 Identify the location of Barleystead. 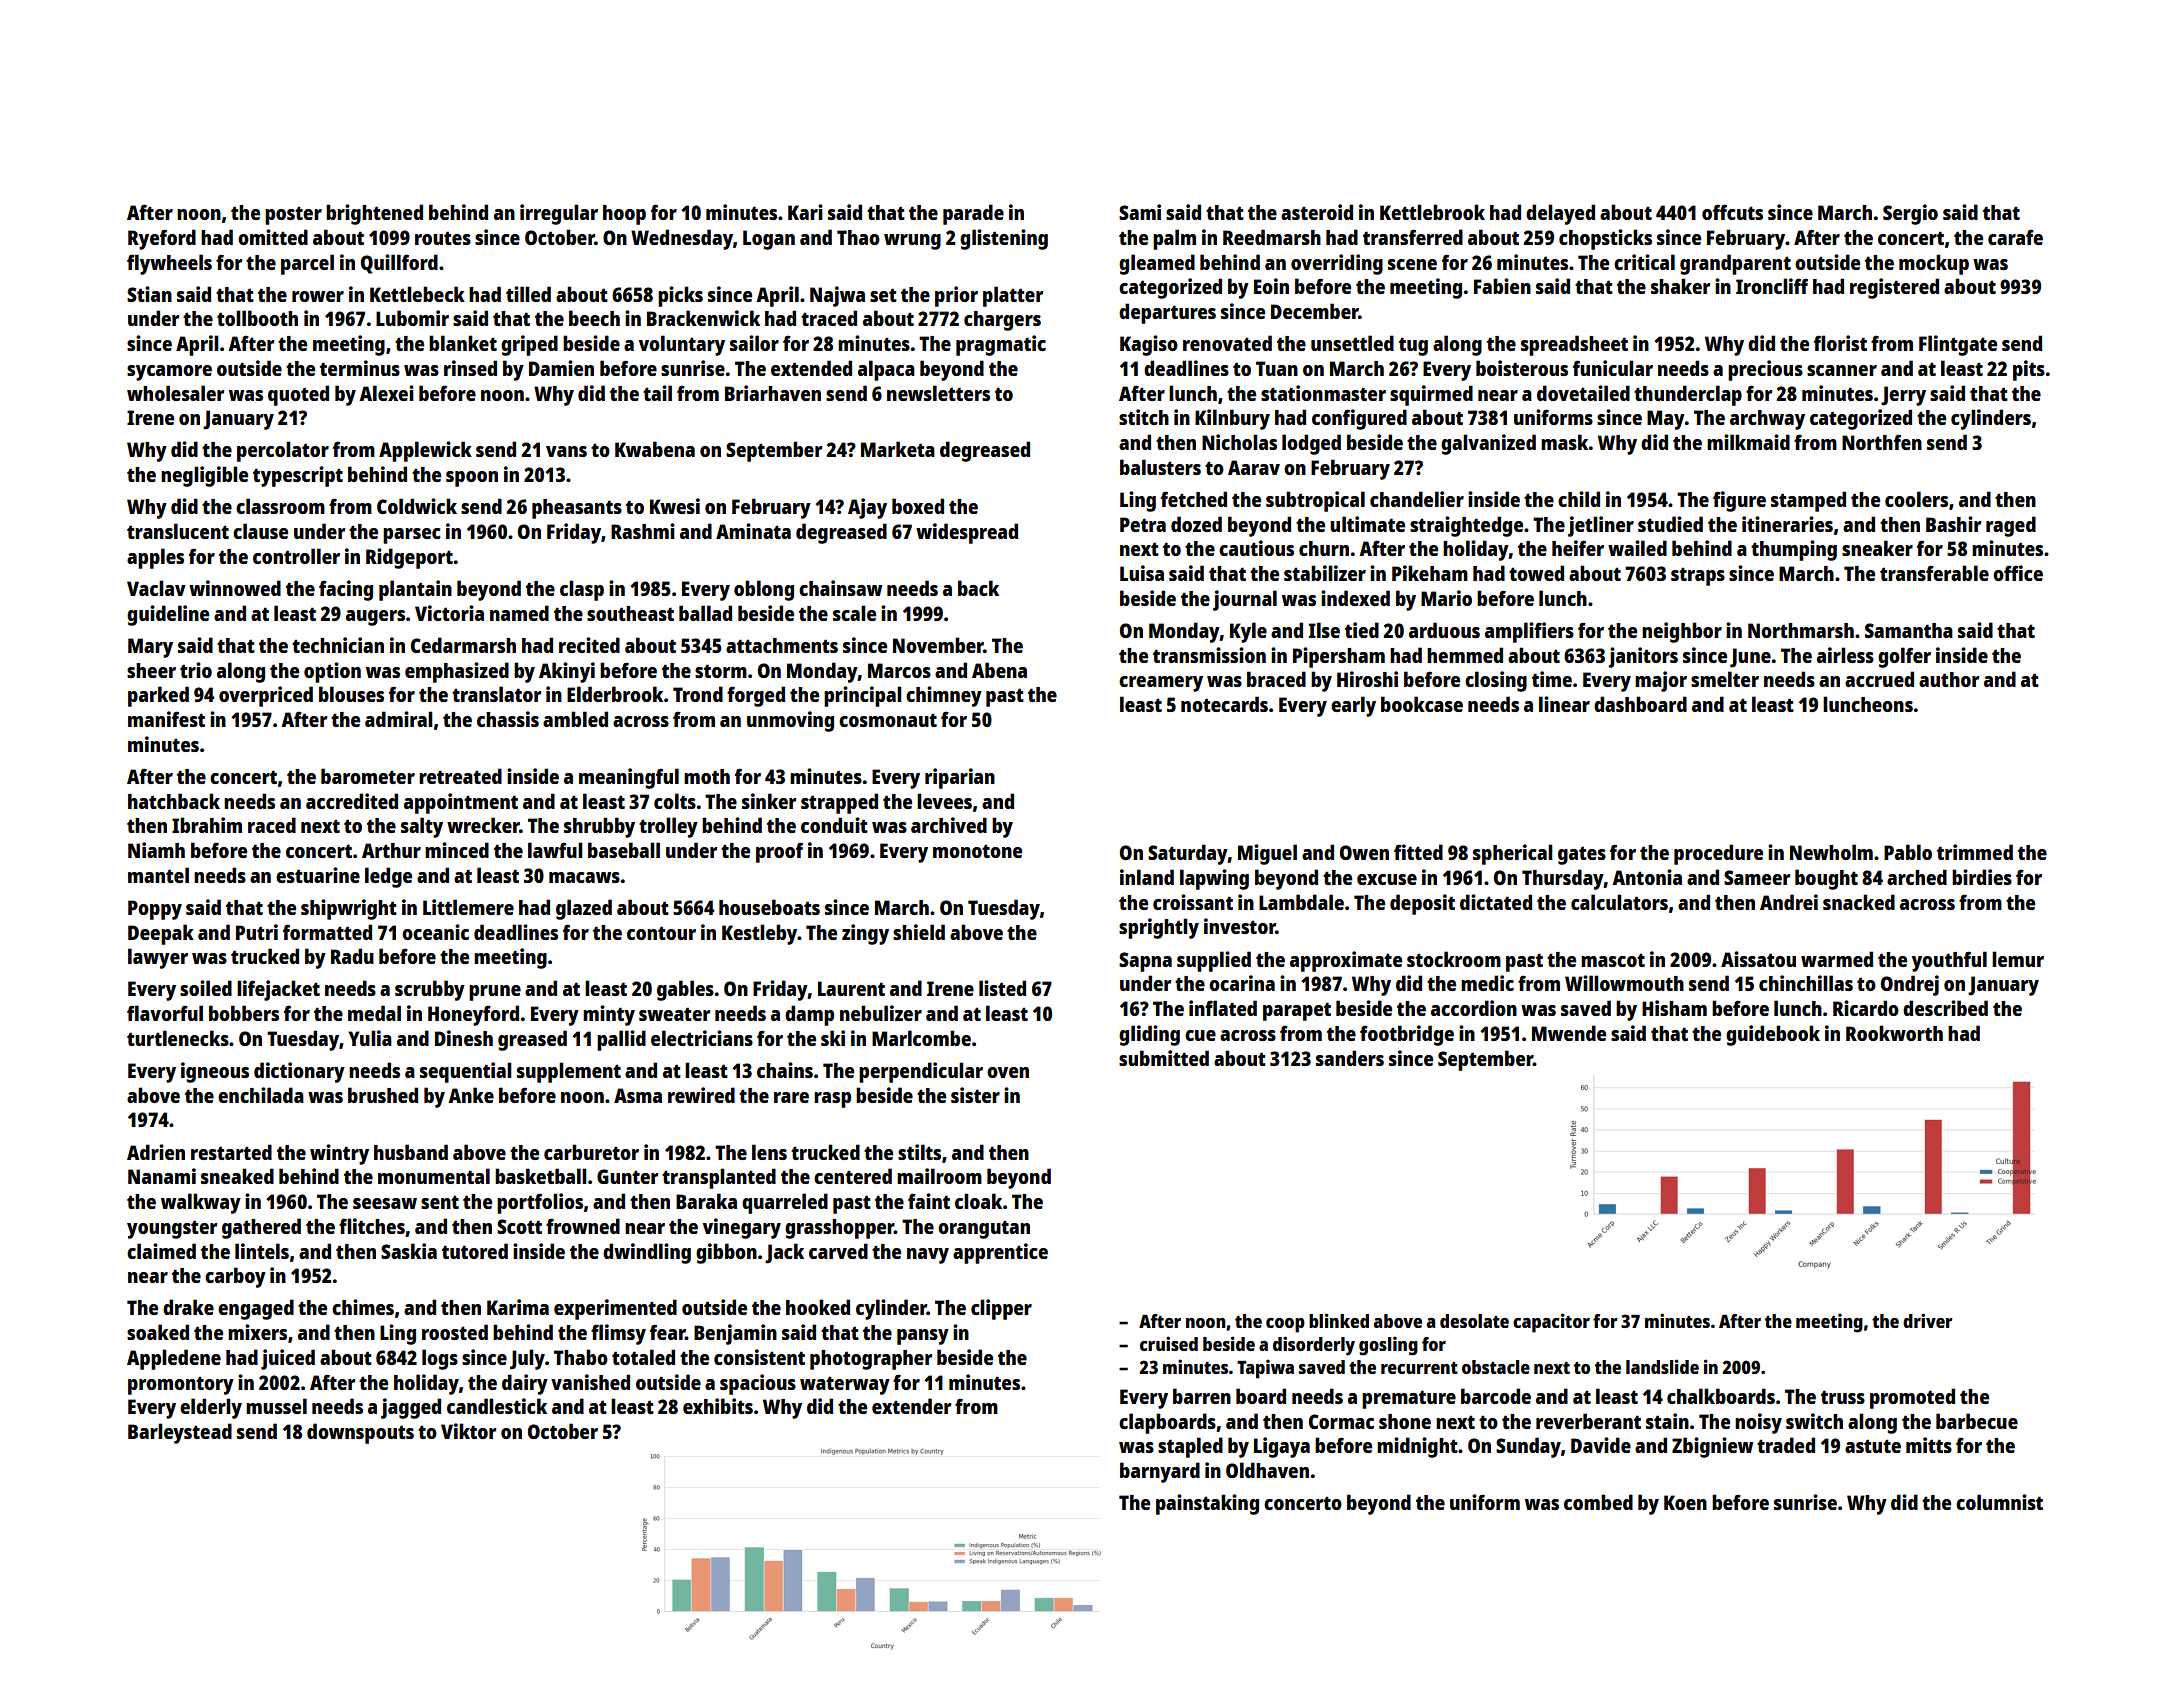
(180, 1433).
